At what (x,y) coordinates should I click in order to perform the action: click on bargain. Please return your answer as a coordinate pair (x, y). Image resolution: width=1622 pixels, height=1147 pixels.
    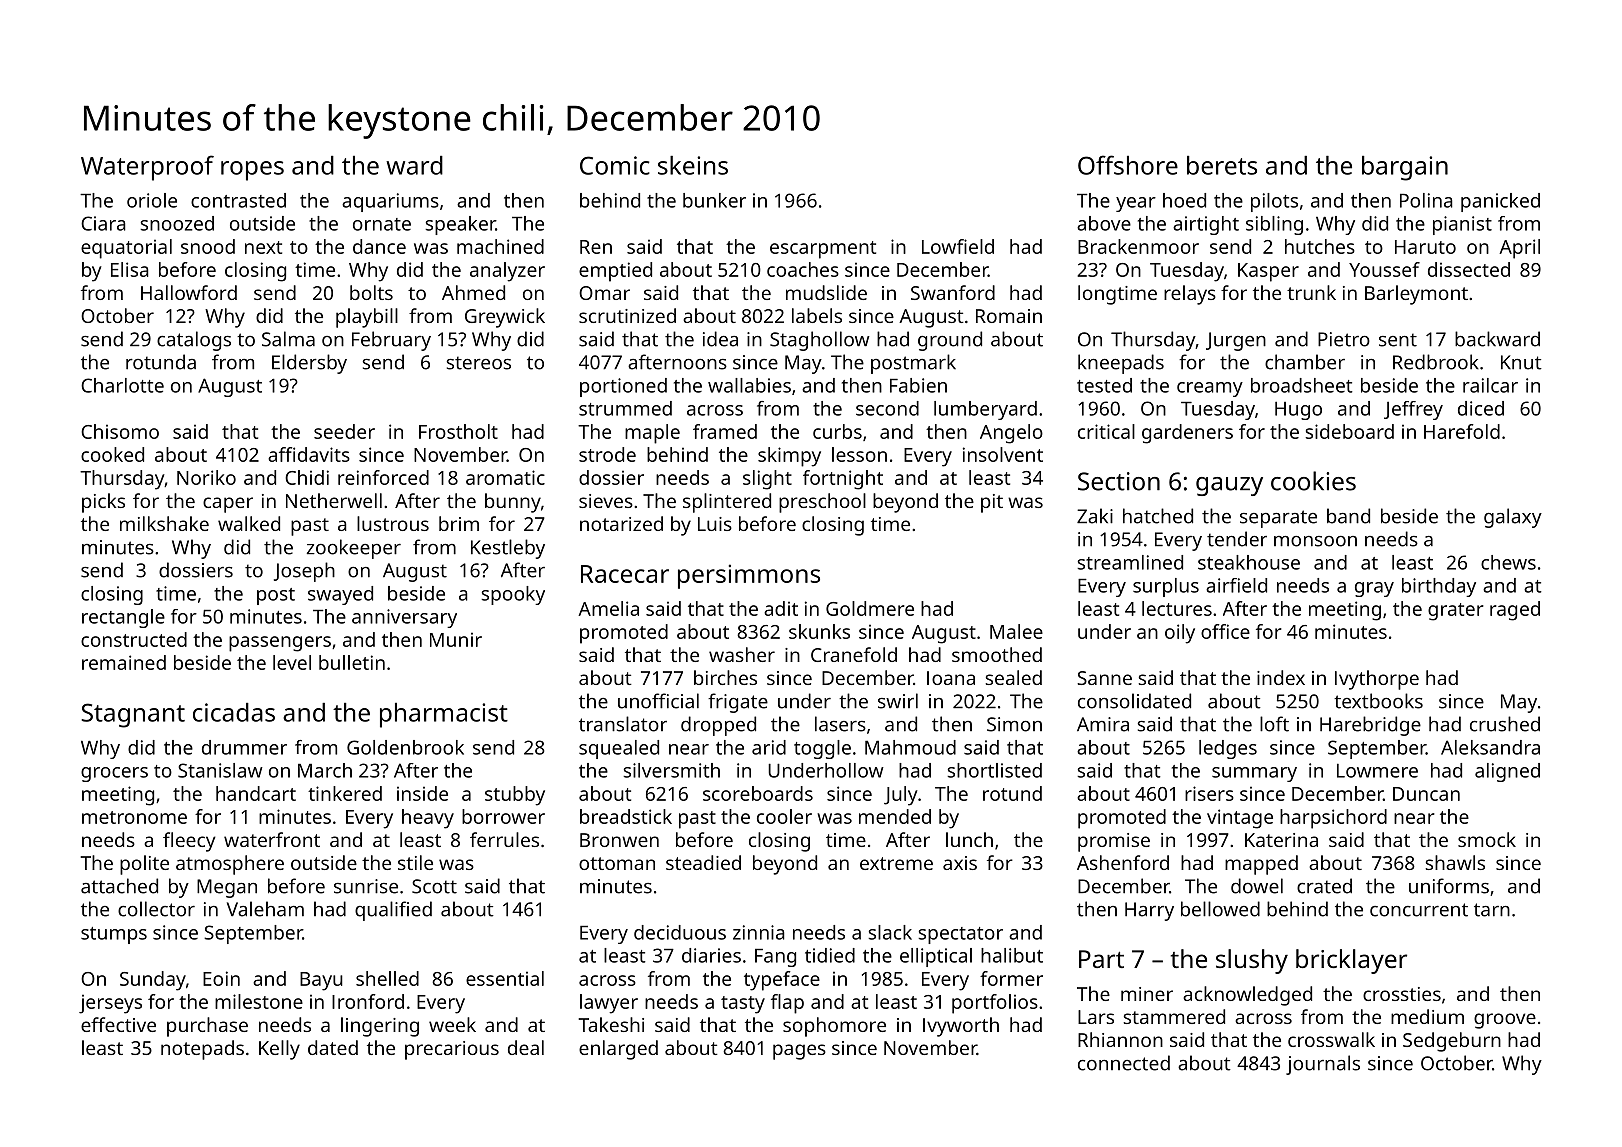
    Looking at the image, I should click on (1405, 168).
